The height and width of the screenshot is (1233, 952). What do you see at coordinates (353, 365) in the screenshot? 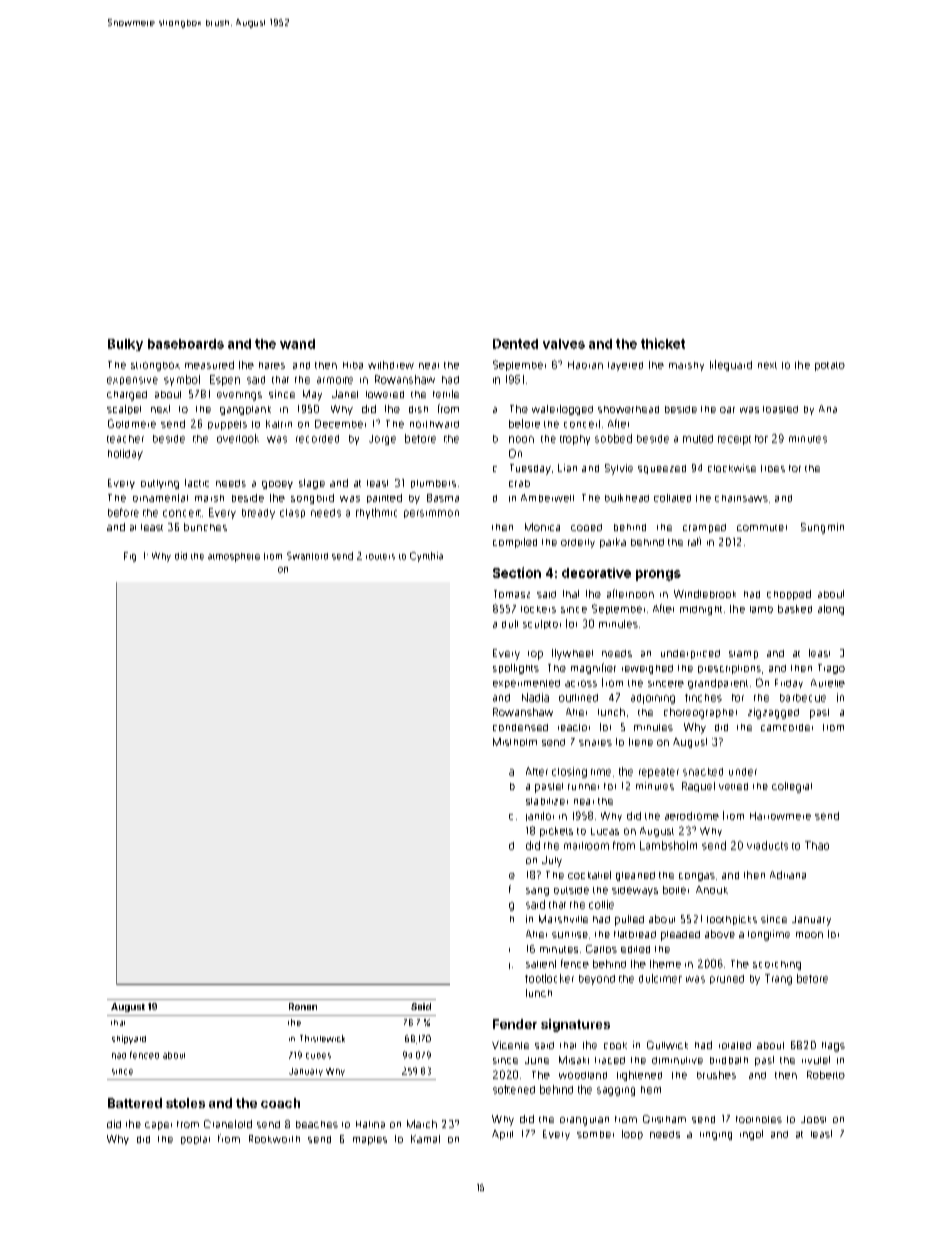
I see `Hiba` at bounding box center [353, 365].
